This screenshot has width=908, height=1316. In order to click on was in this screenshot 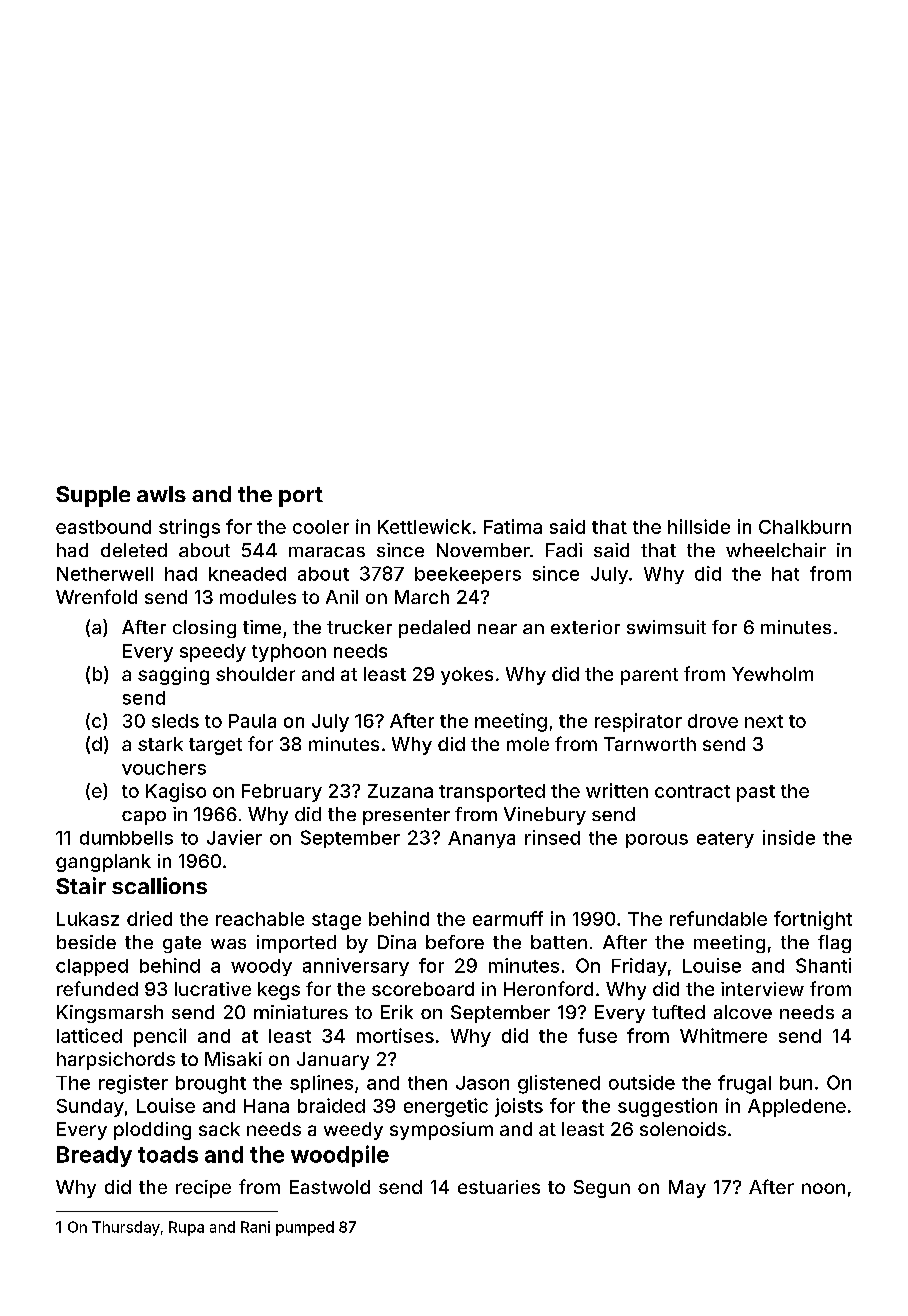, I will do `click(228, 944)`.
